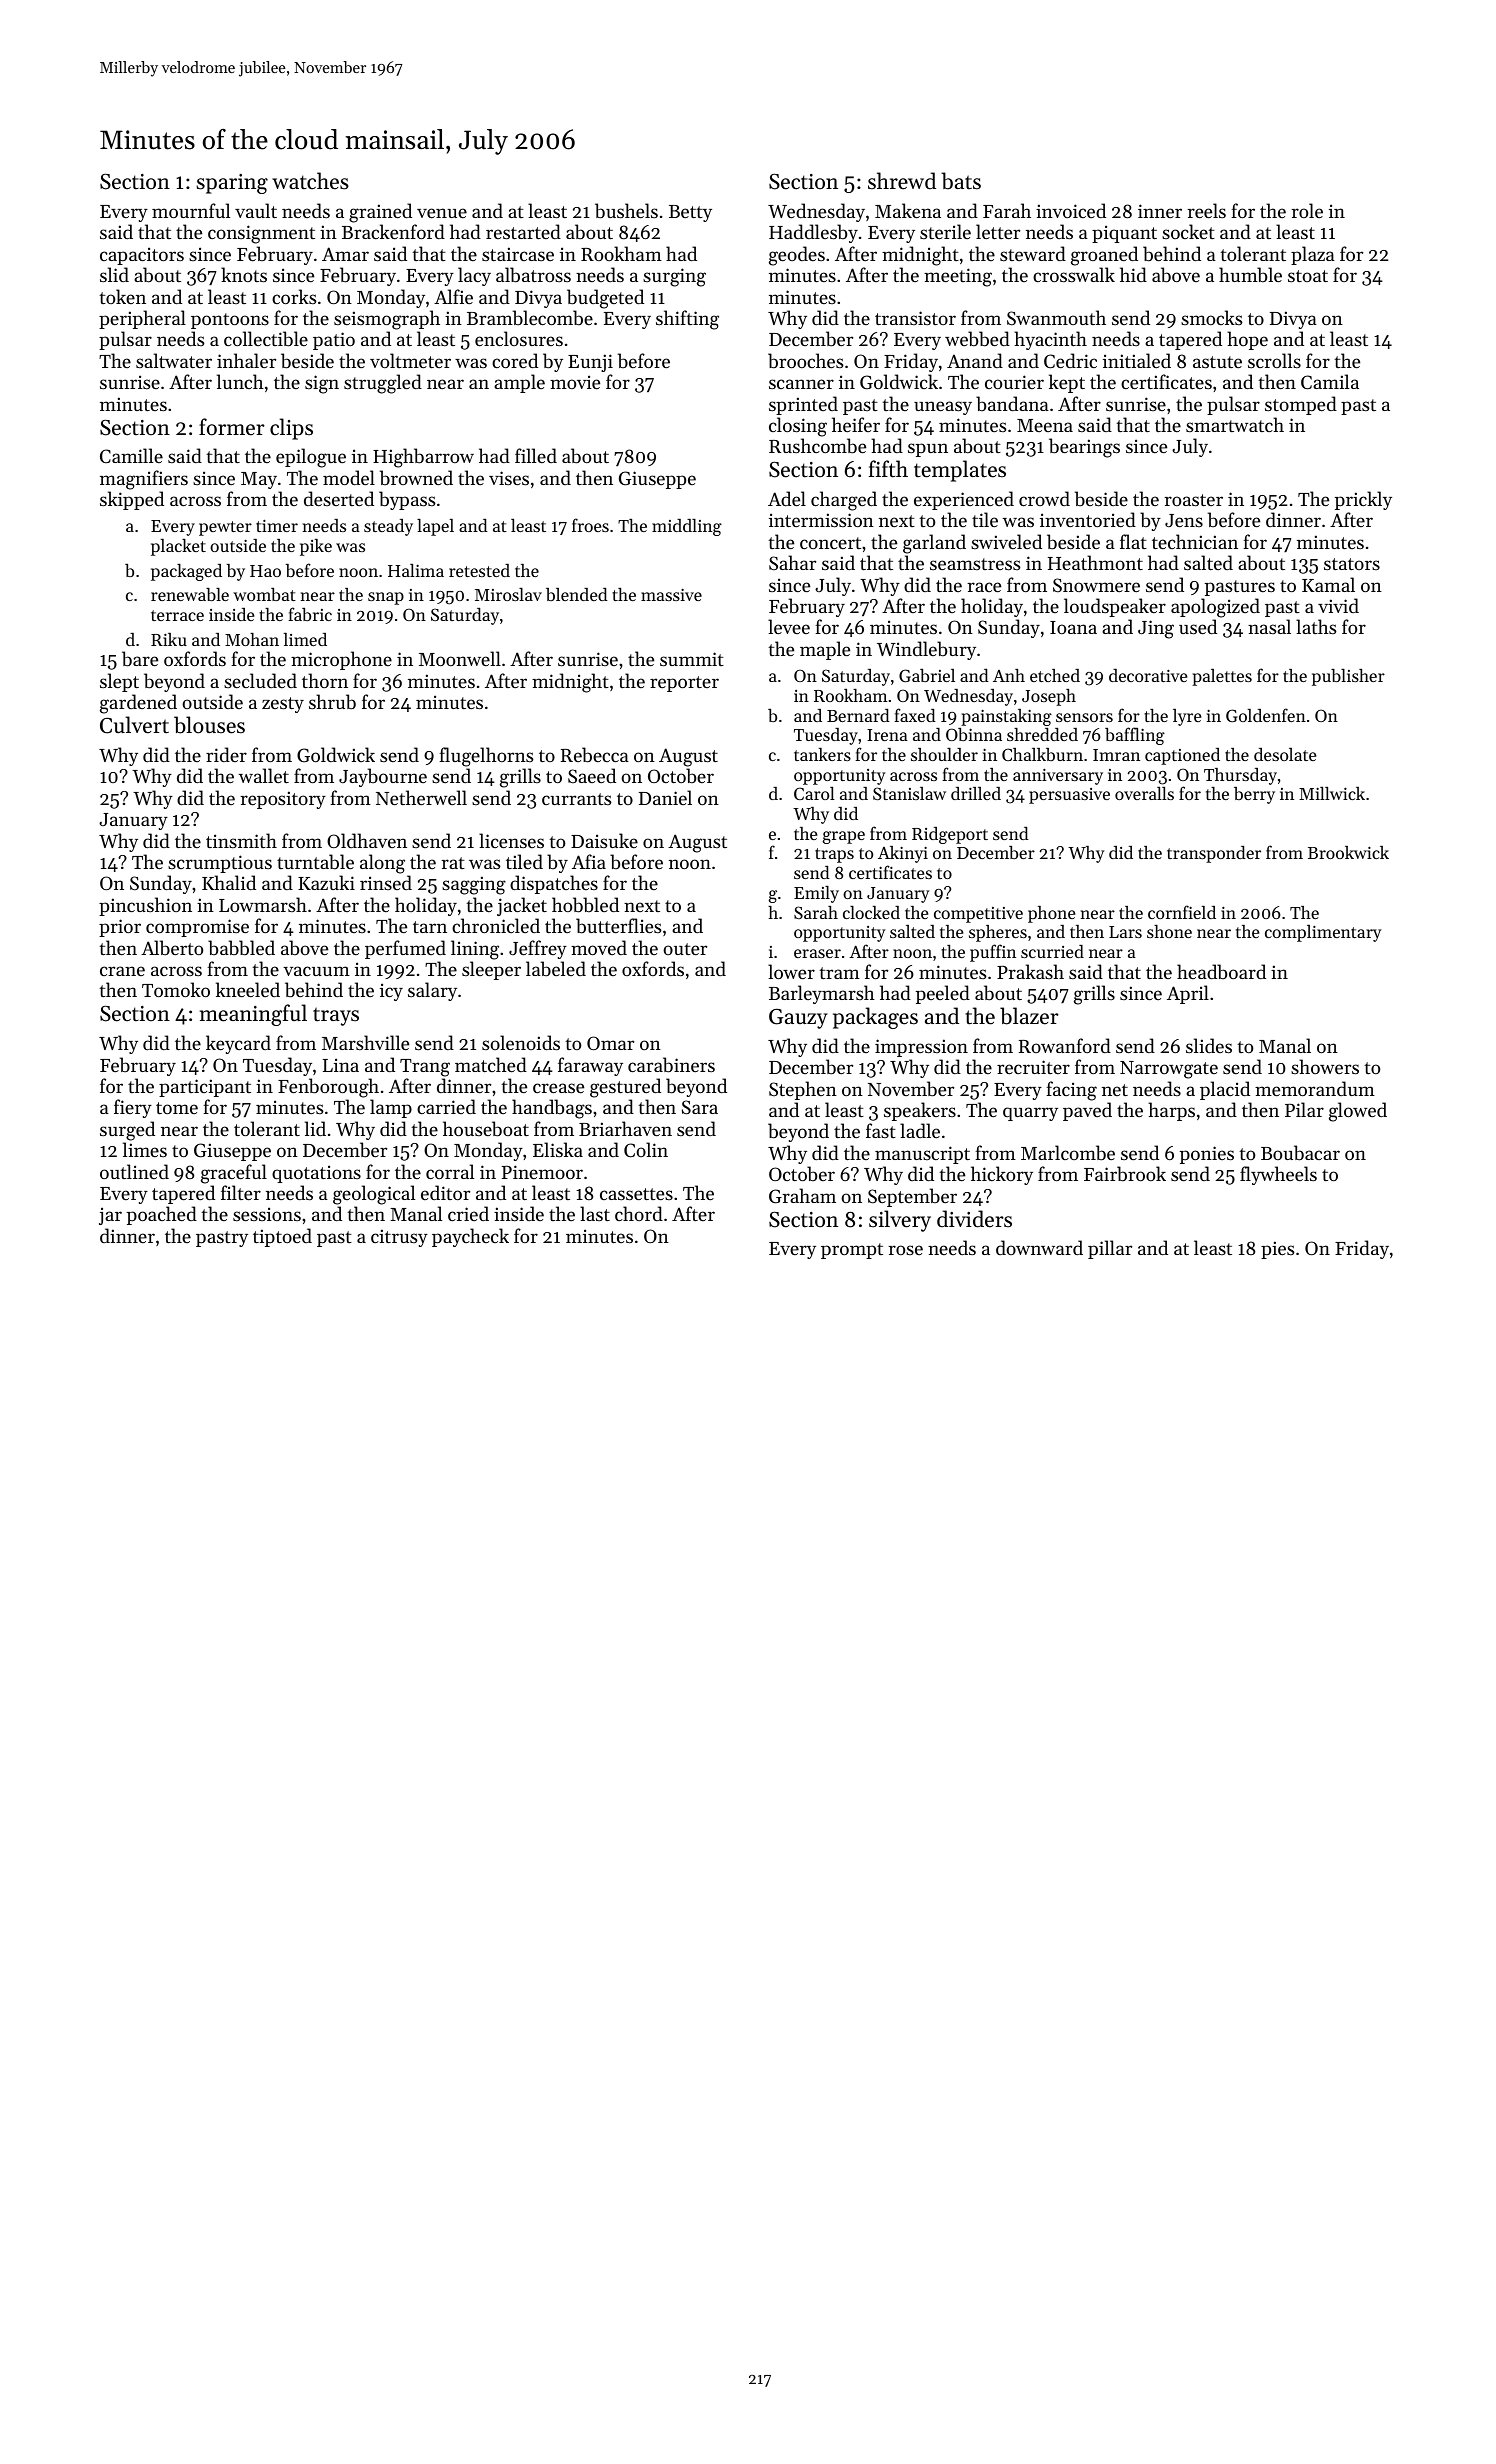 The image size is (1496, 2464). I want to click on sessions, so click(267, 1214).
